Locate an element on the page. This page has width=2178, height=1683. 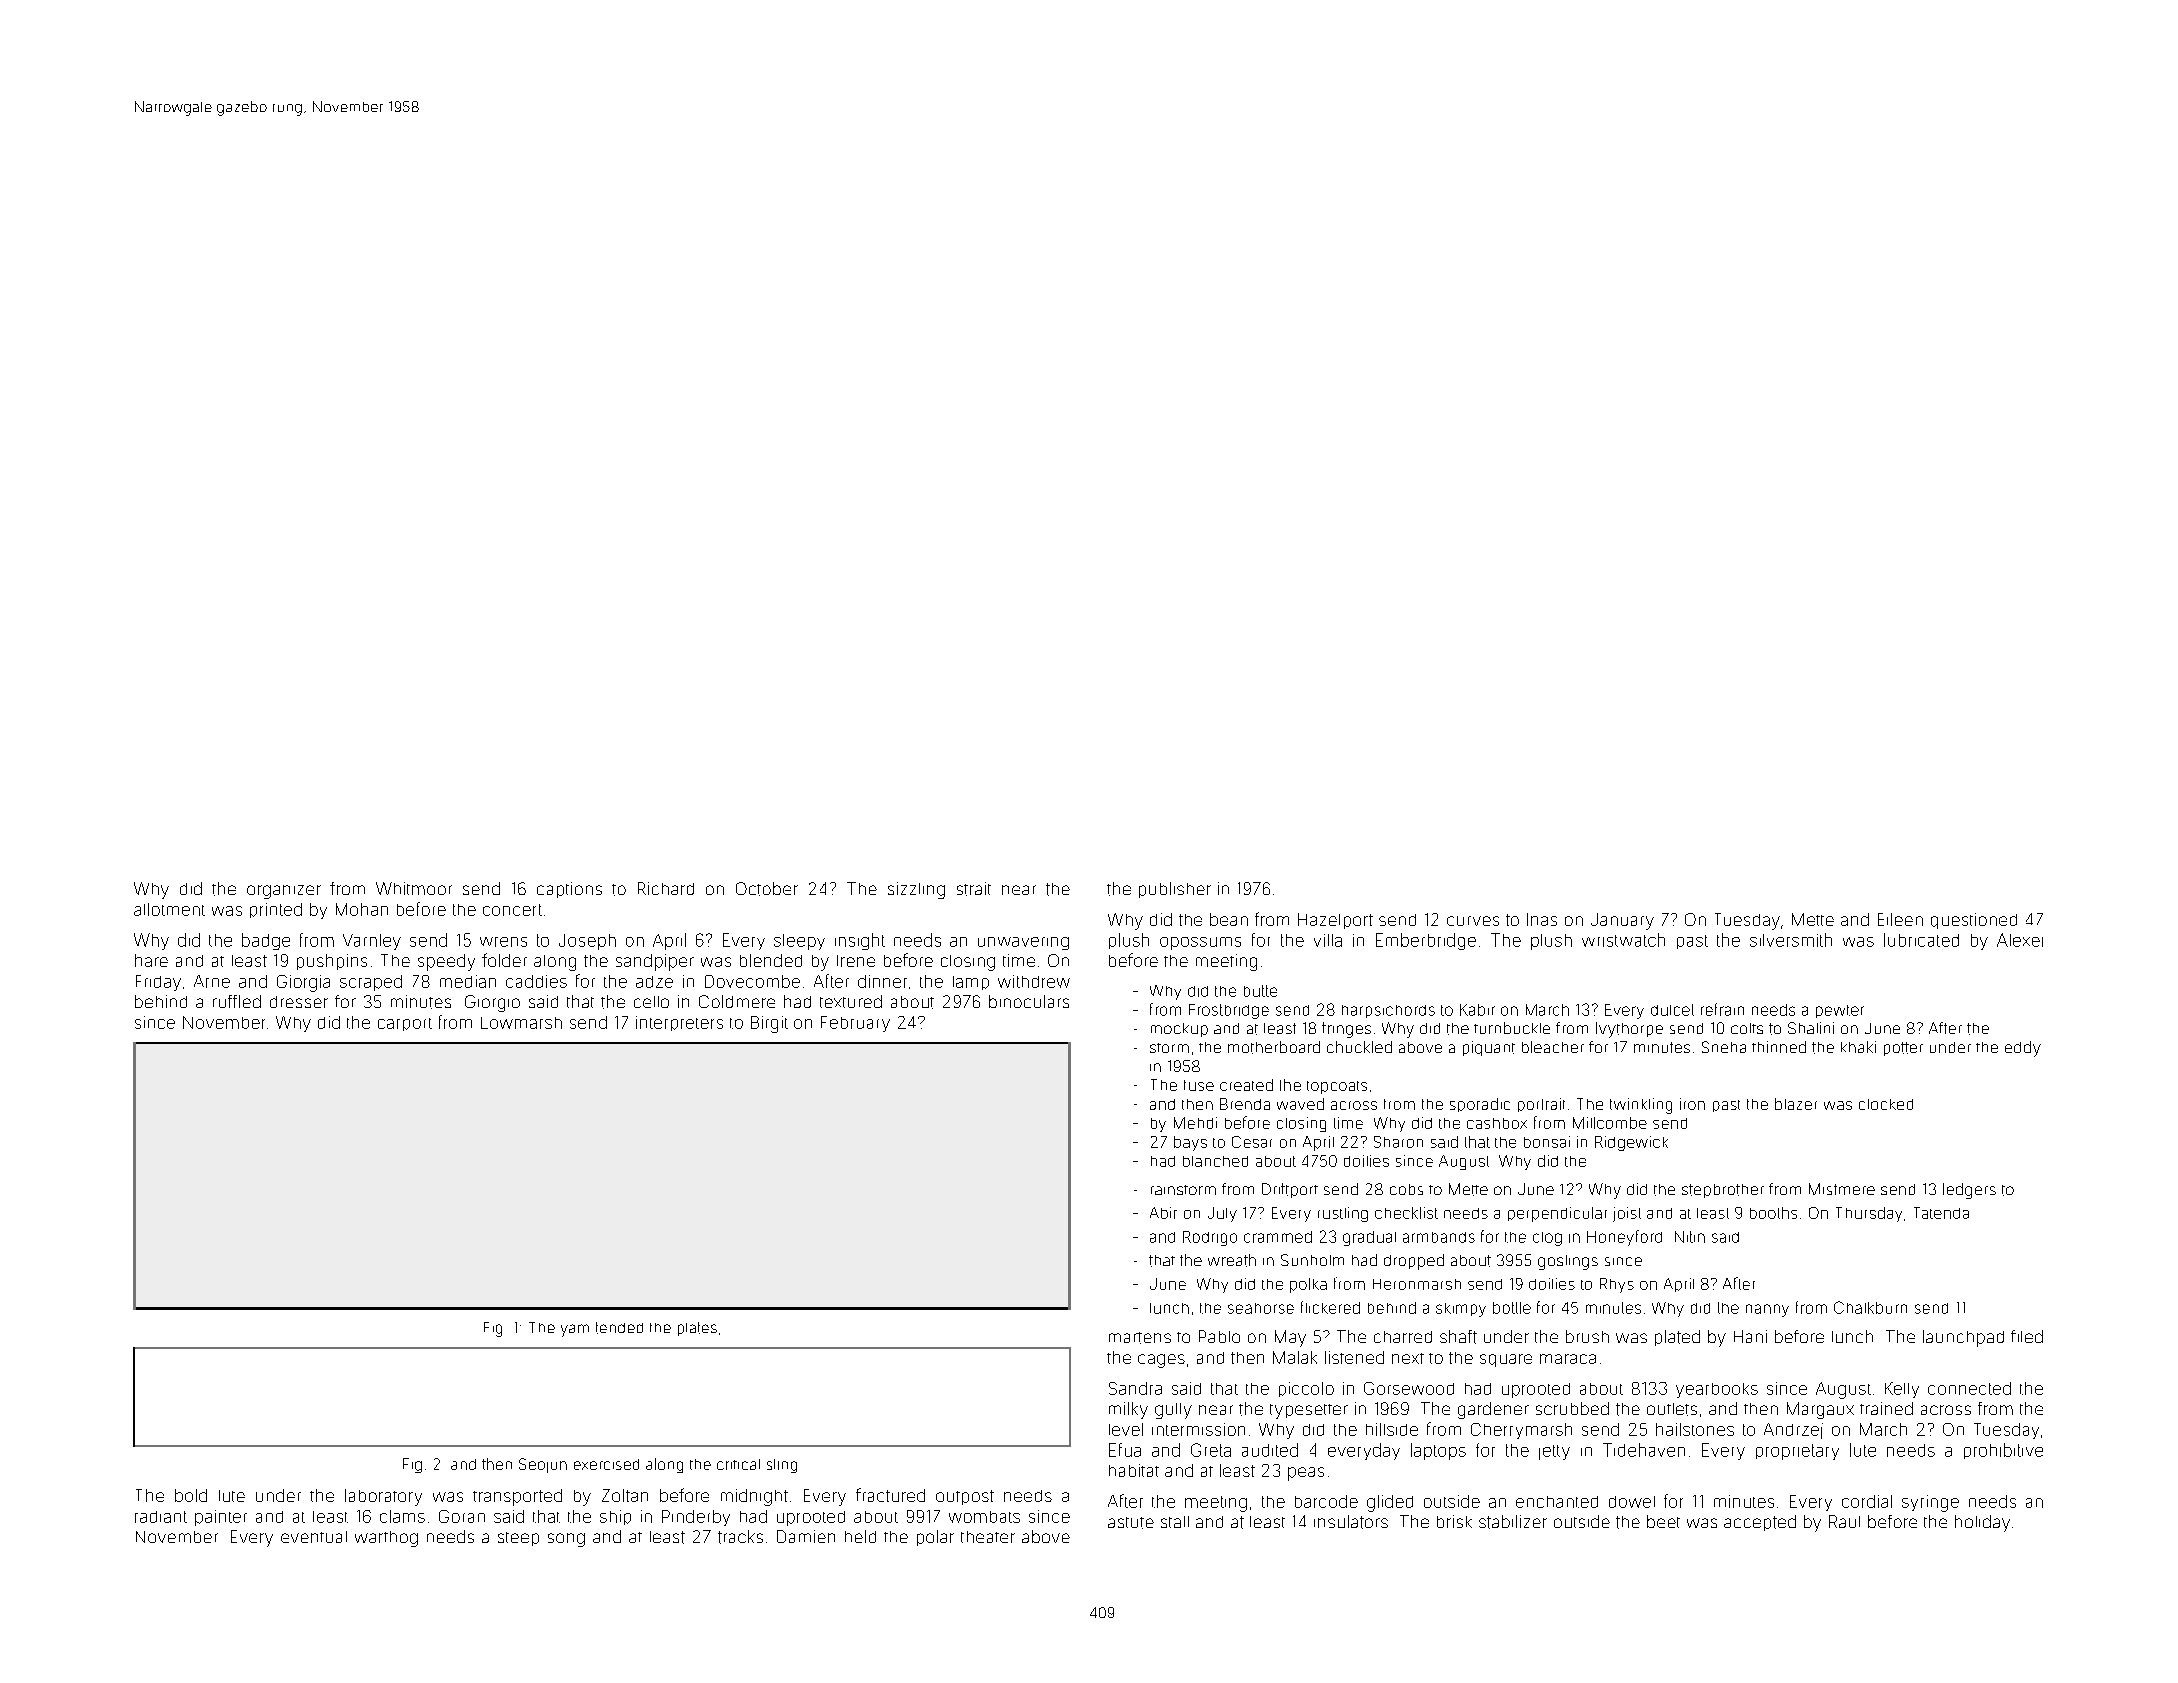
yam is located at coordinates (575, 1330).
